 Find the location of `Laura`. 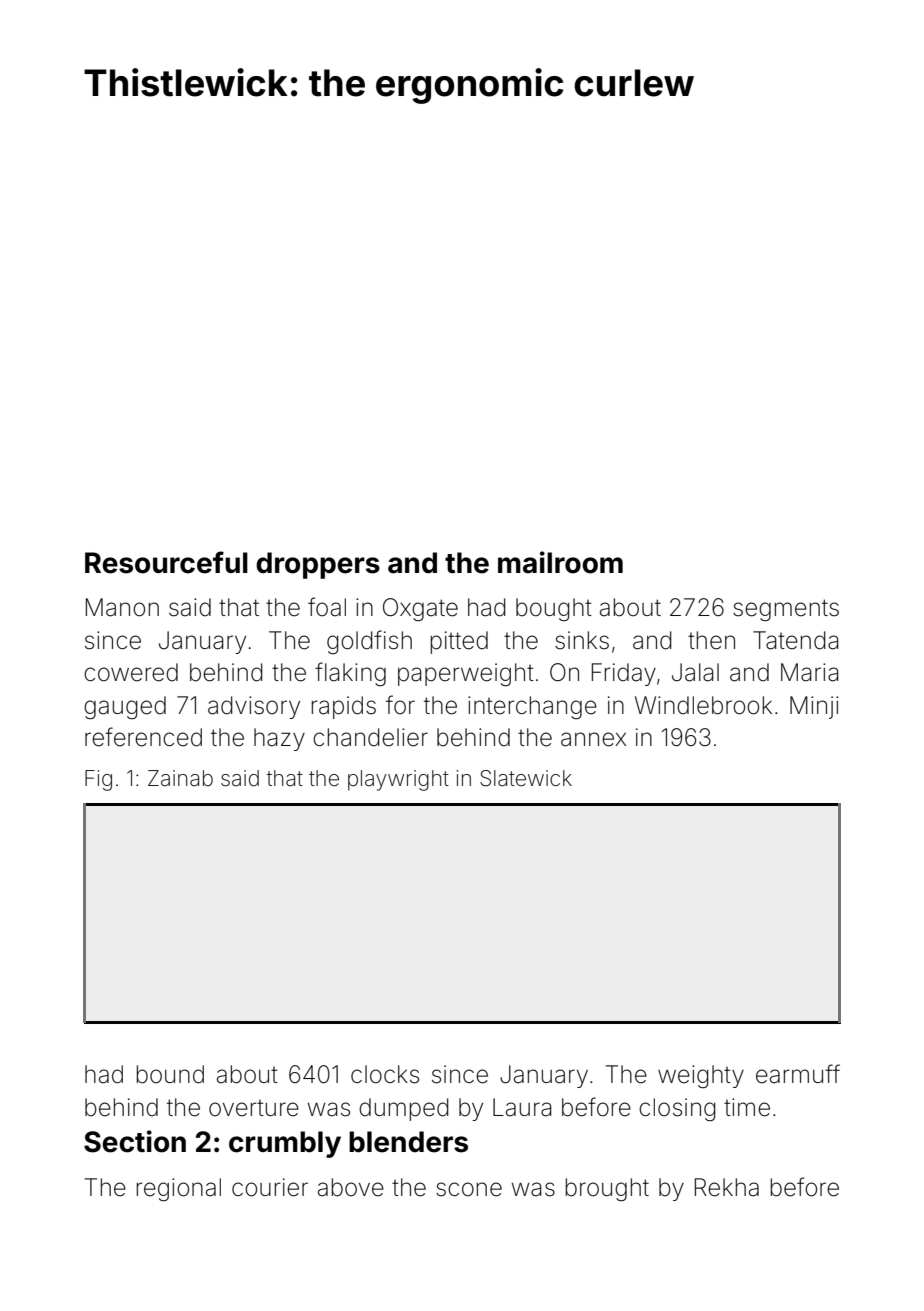

Laura is located at coordinates (522, 1107).
